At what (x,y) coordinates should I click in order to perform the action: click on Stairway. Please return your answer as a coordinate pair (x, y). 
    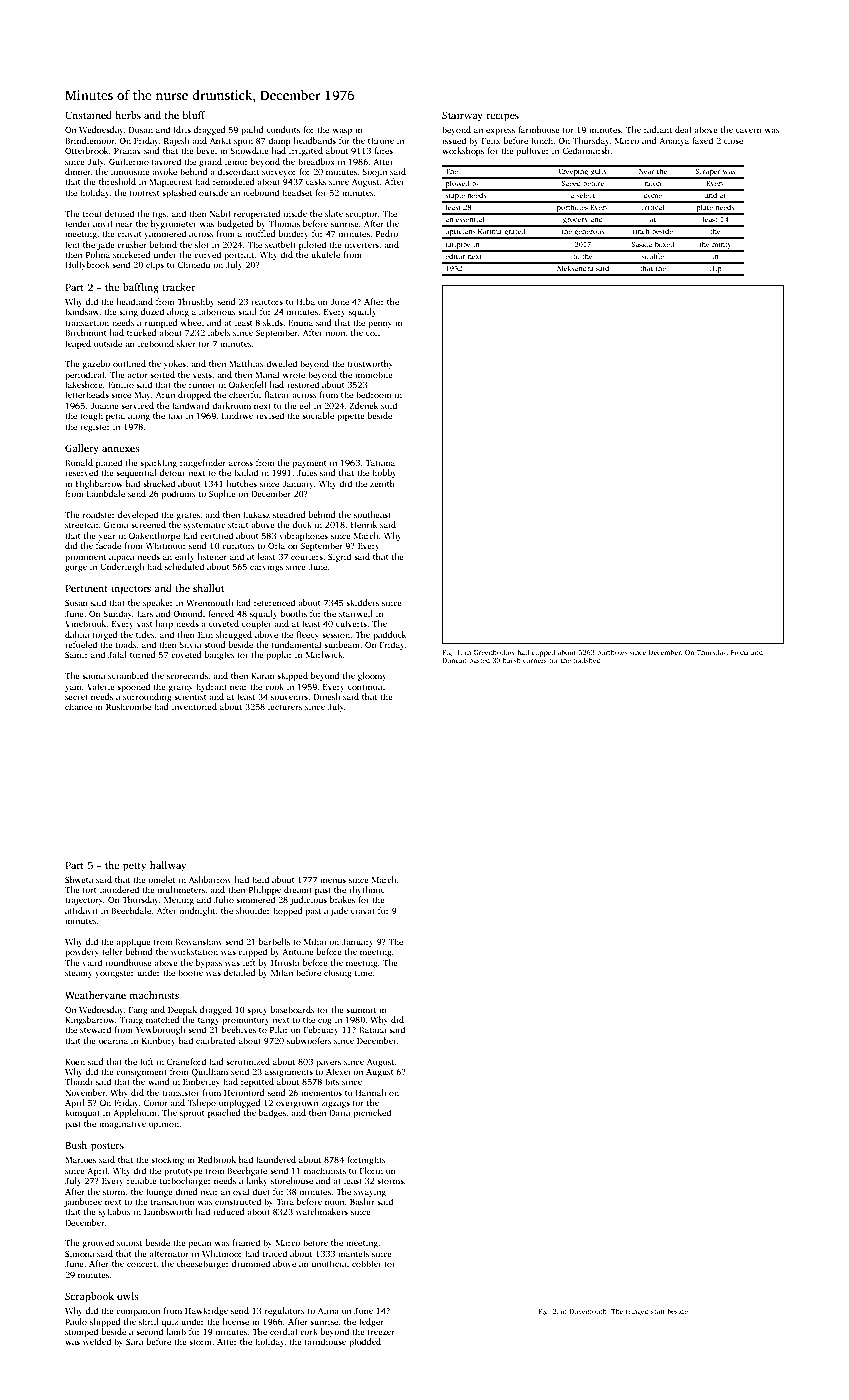
    Looking at the image, I should click on (462, 116).
